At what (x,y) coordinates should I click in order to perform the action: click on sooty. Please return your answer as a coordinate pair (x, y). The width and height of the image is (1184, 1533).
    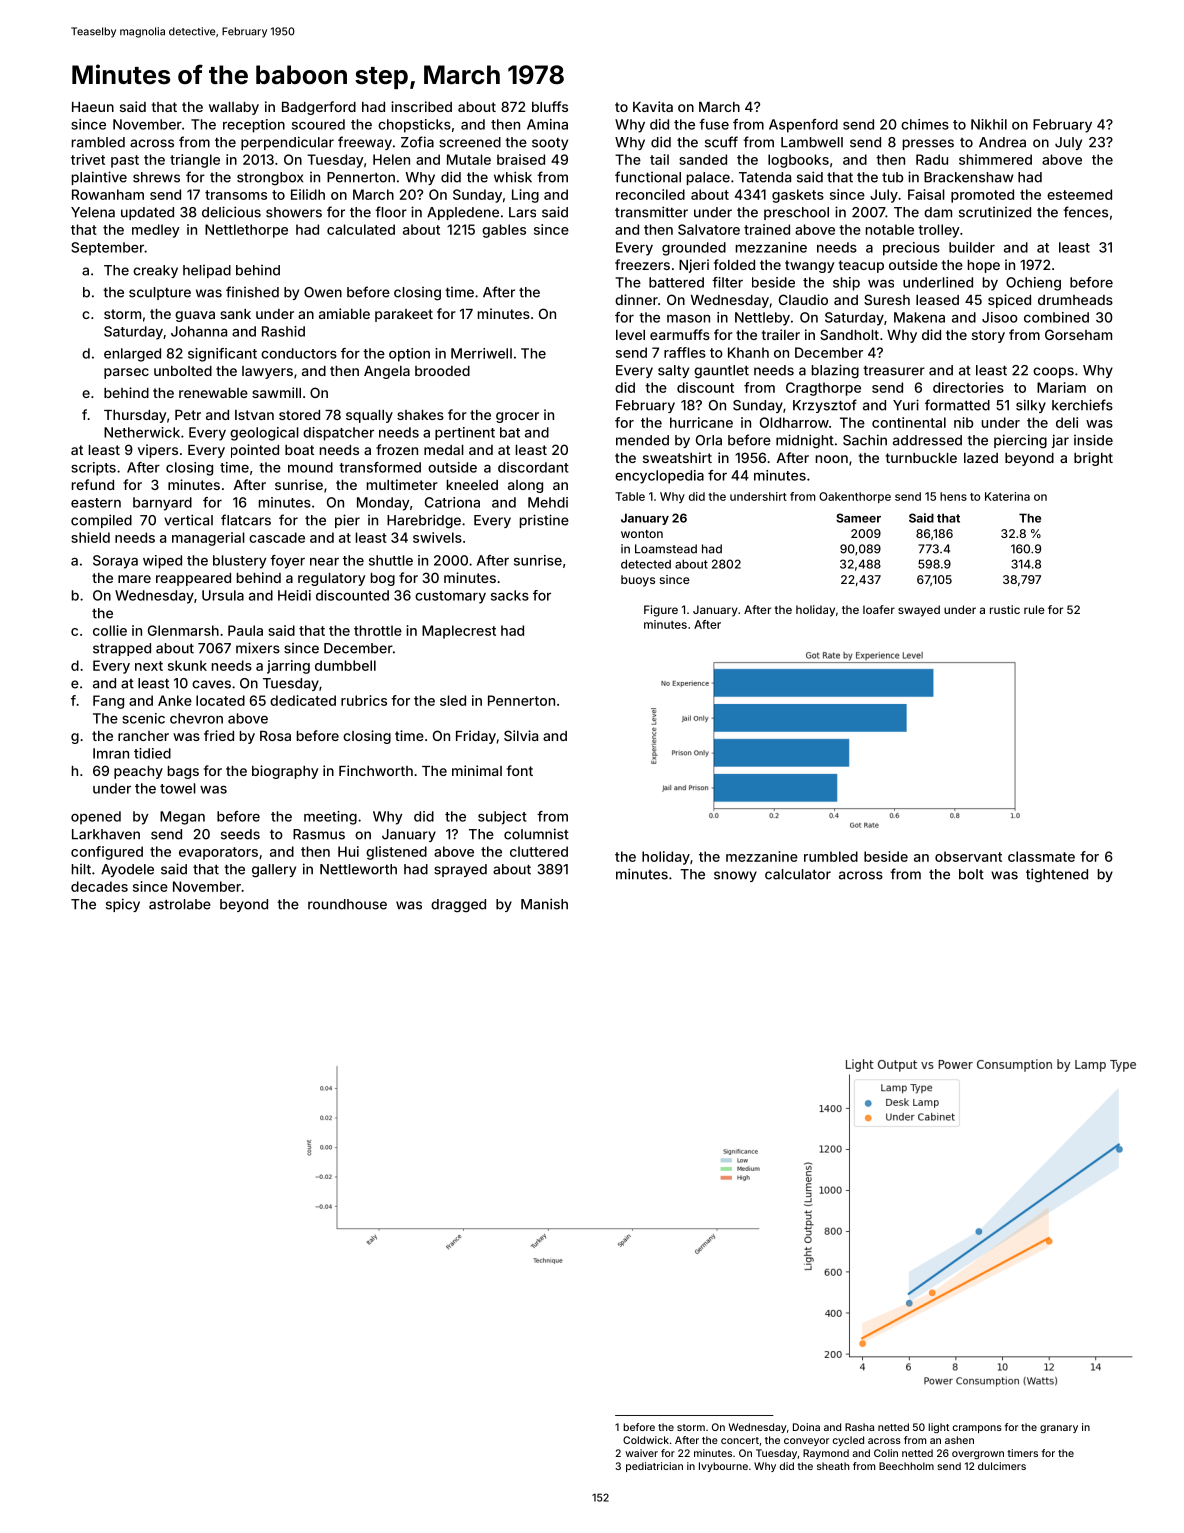
    Looking at the image, I should click on (550, 144).
